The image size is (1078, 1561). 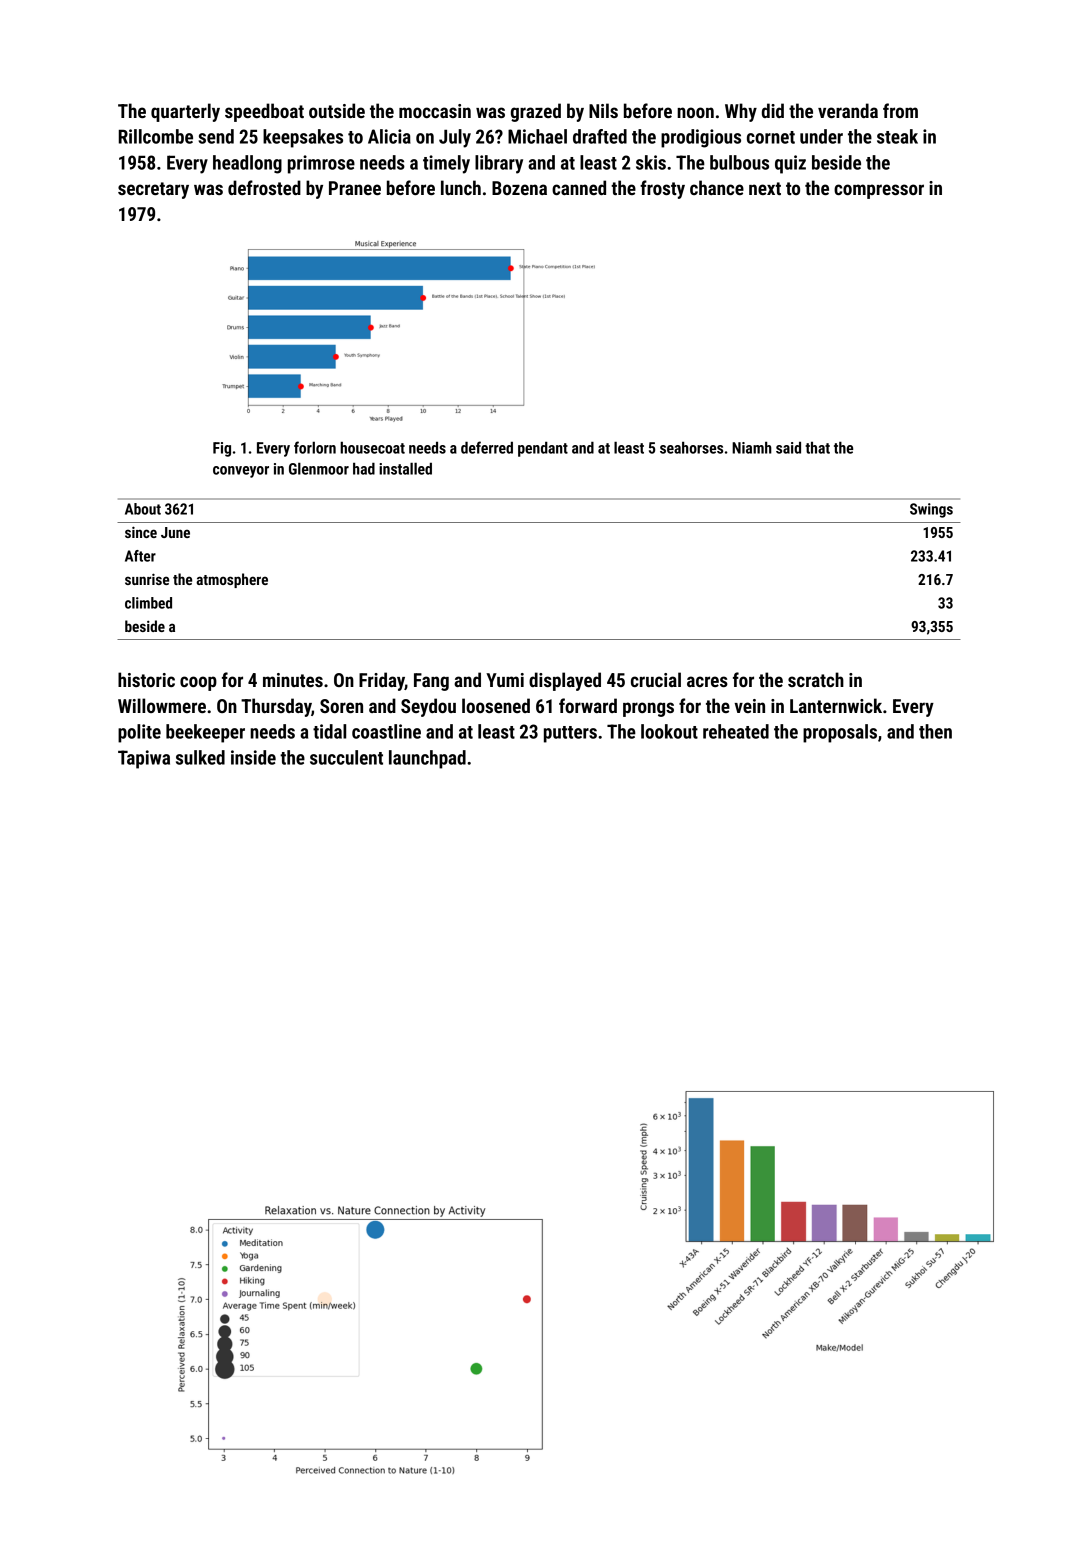 I want to click on moccasin, so click(x=435, y=111).
